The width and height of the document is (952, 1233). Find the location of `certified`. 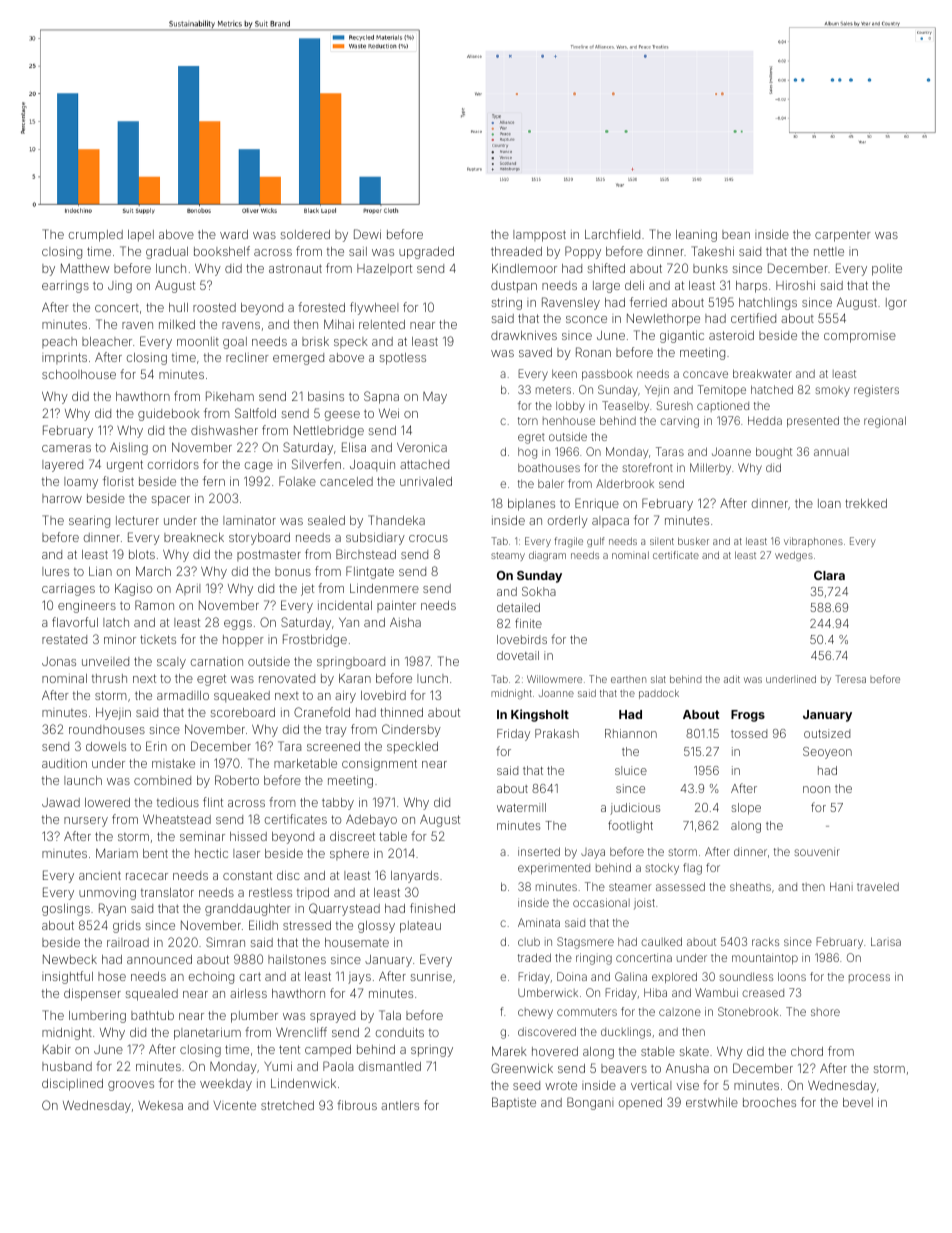

certified is located at coordinates (753, 318).
